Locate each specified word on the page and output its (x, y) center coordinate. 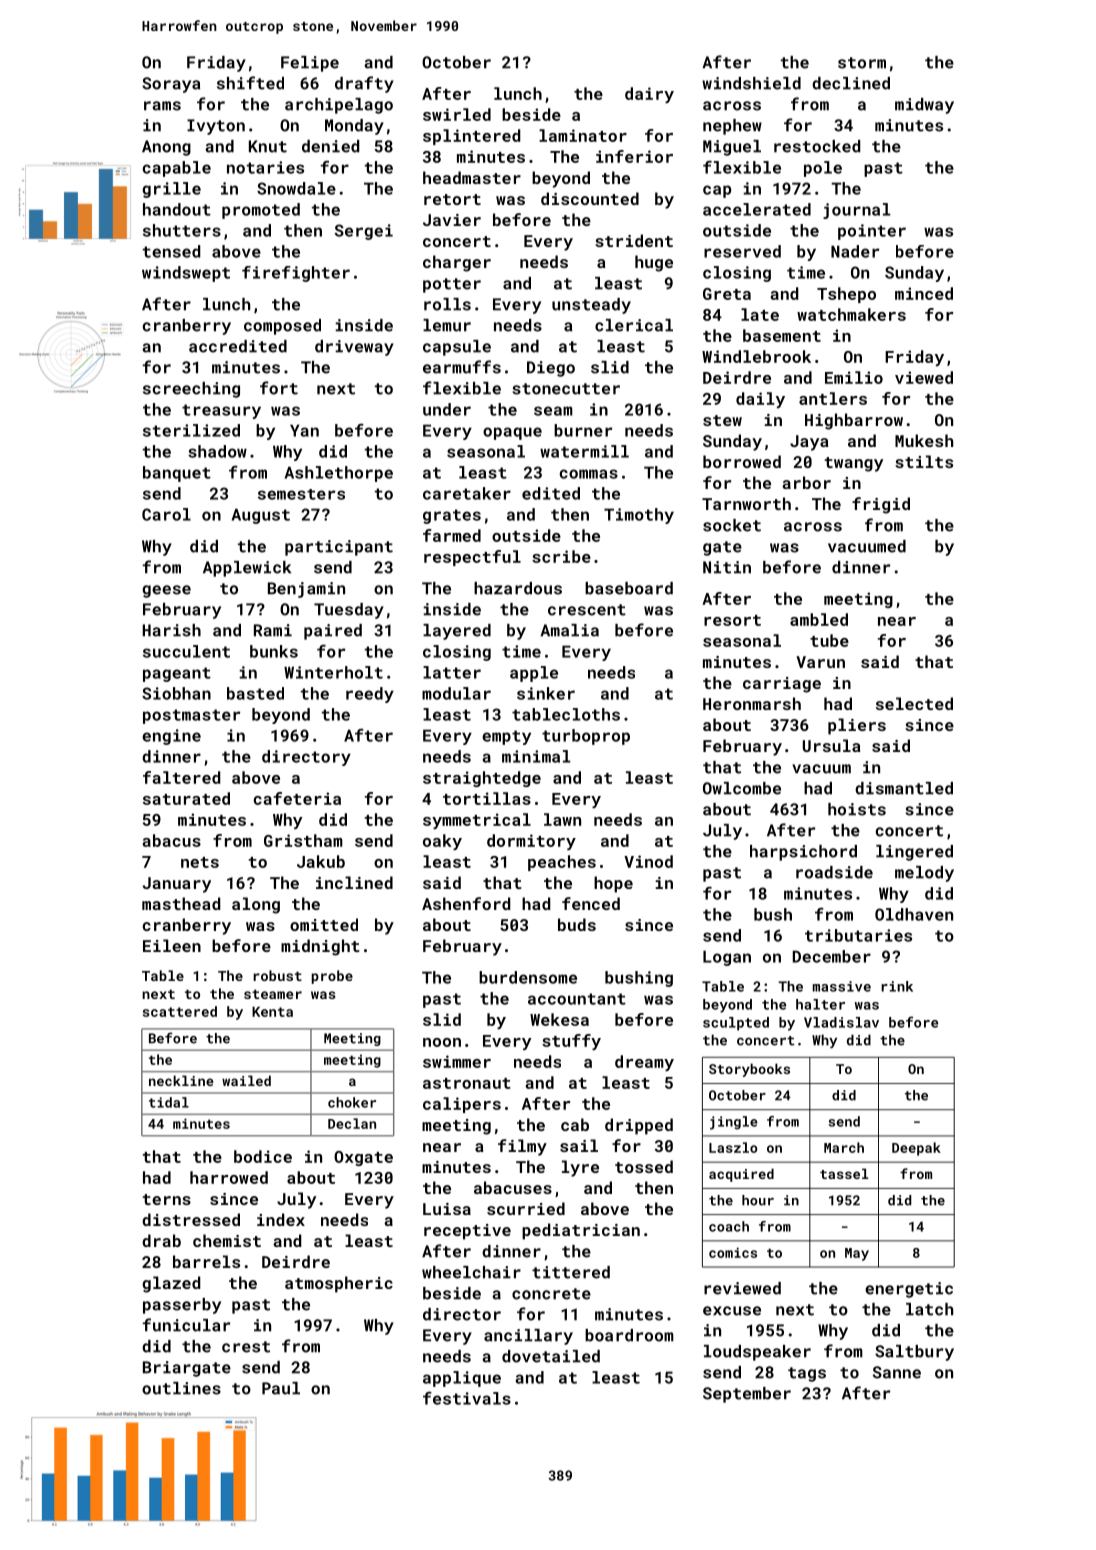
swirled (457, 114)
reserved (742, 251)
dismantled (904, 788)
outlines (181, 1388)
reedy (370, 695)
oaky (442, 842)
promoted (261, 211)
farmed (452, 535)
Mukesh (924, 440)
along (256, 905)
